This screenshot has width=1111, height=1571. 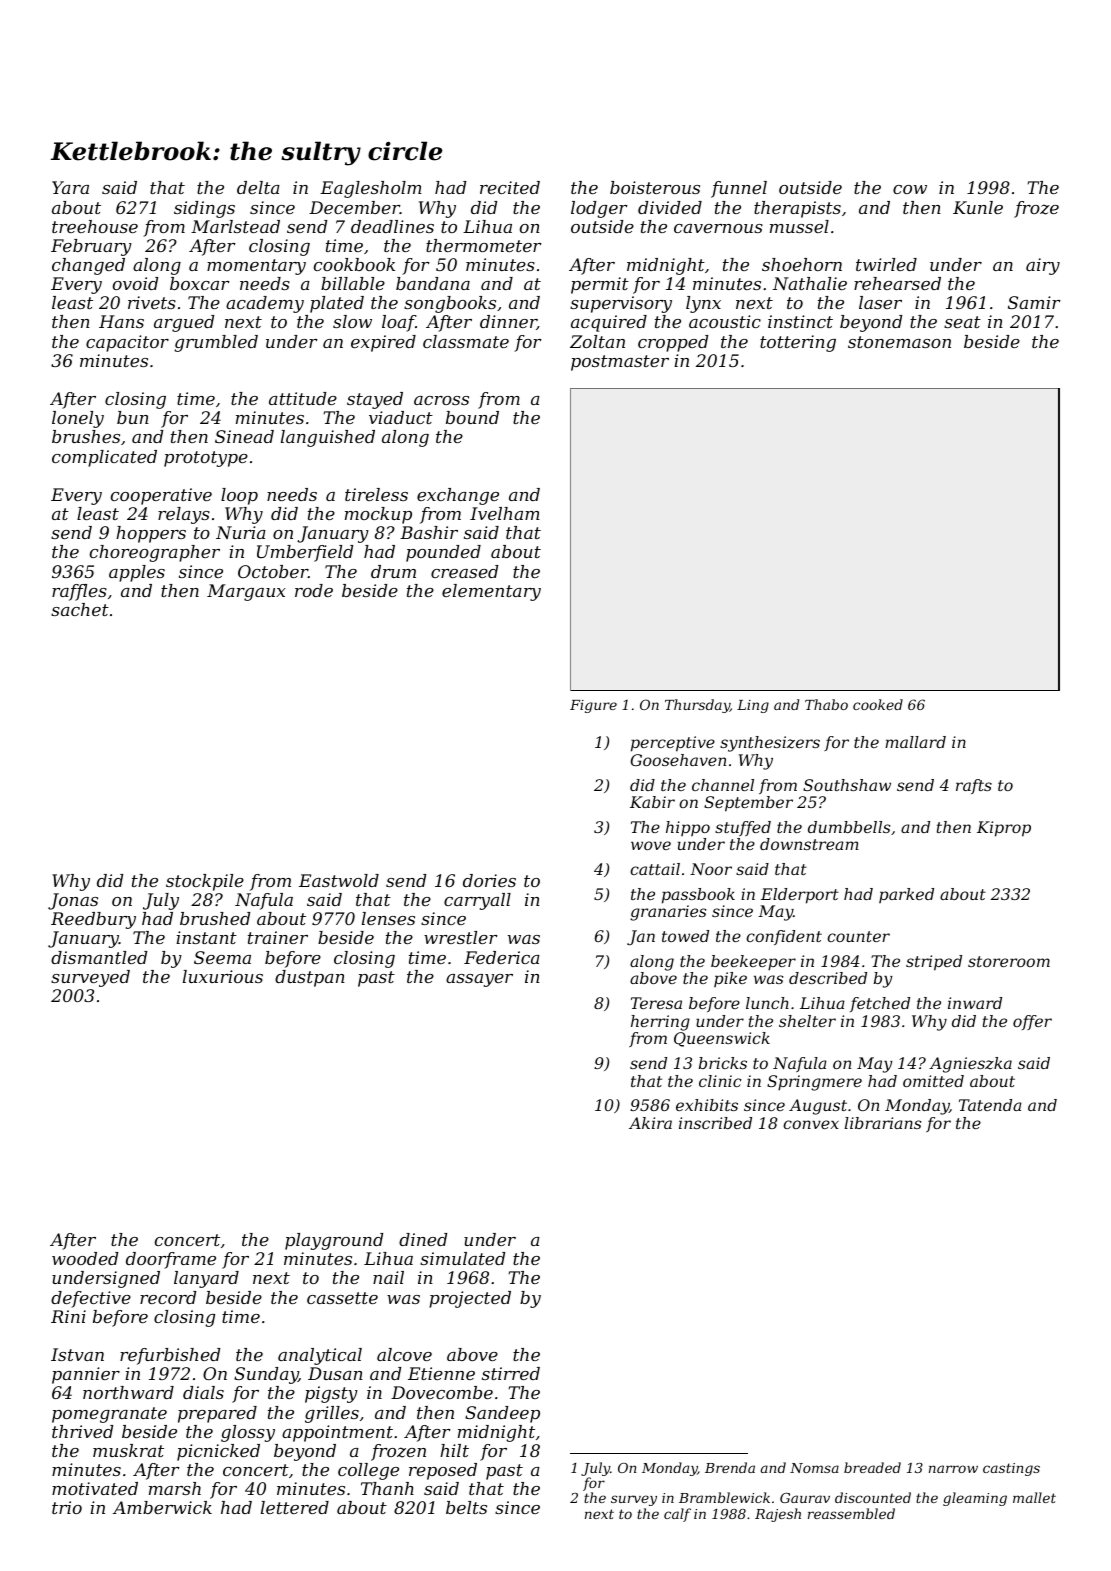 What do you see at coordinates (511, 1373) in the screenshot?
I see `stirred` at bounding box center [511, 1373].
